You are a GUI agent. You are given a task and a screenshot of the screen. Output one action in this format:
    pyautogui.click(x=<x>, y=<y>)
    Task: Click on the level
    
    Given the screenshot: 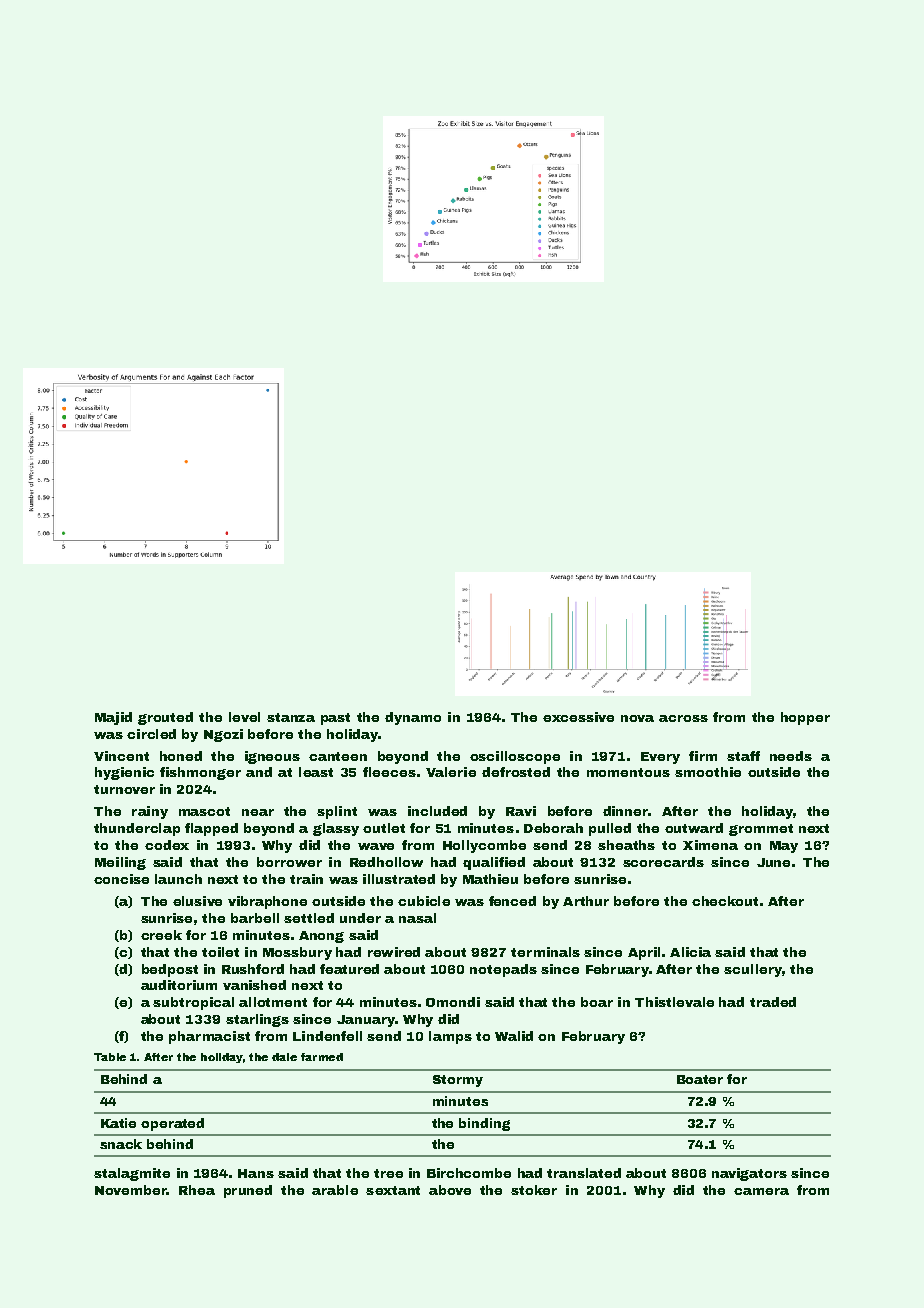 What is the action you would take?
    pyautogui.click(x=244, y=717)
